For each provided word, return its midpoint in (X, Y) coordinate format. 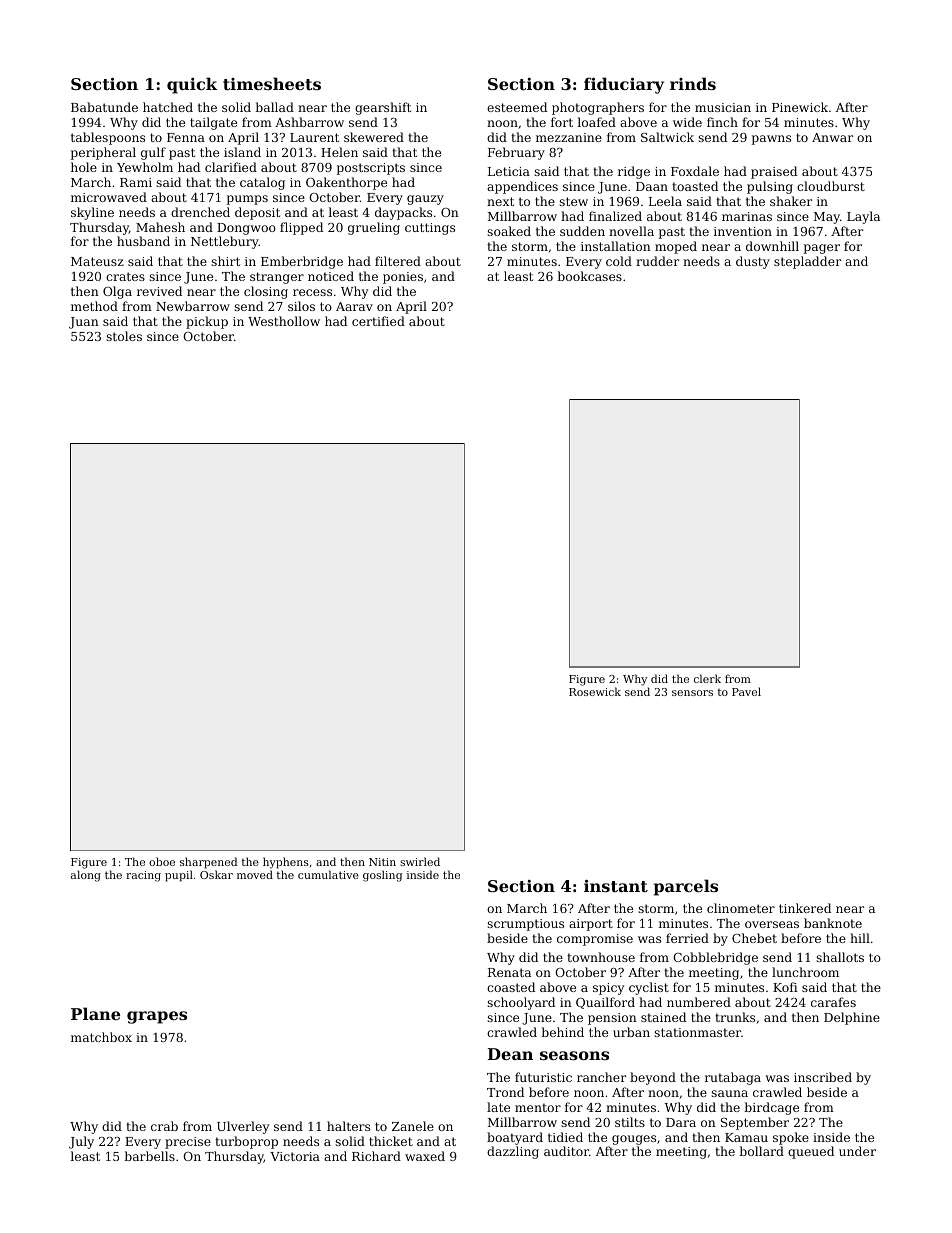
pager (822, 249)
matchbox (101, 1037)
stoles (124, 336)
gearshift (383, 108)
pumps (247, 200)
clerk (707, 678)
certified (378, 321)
